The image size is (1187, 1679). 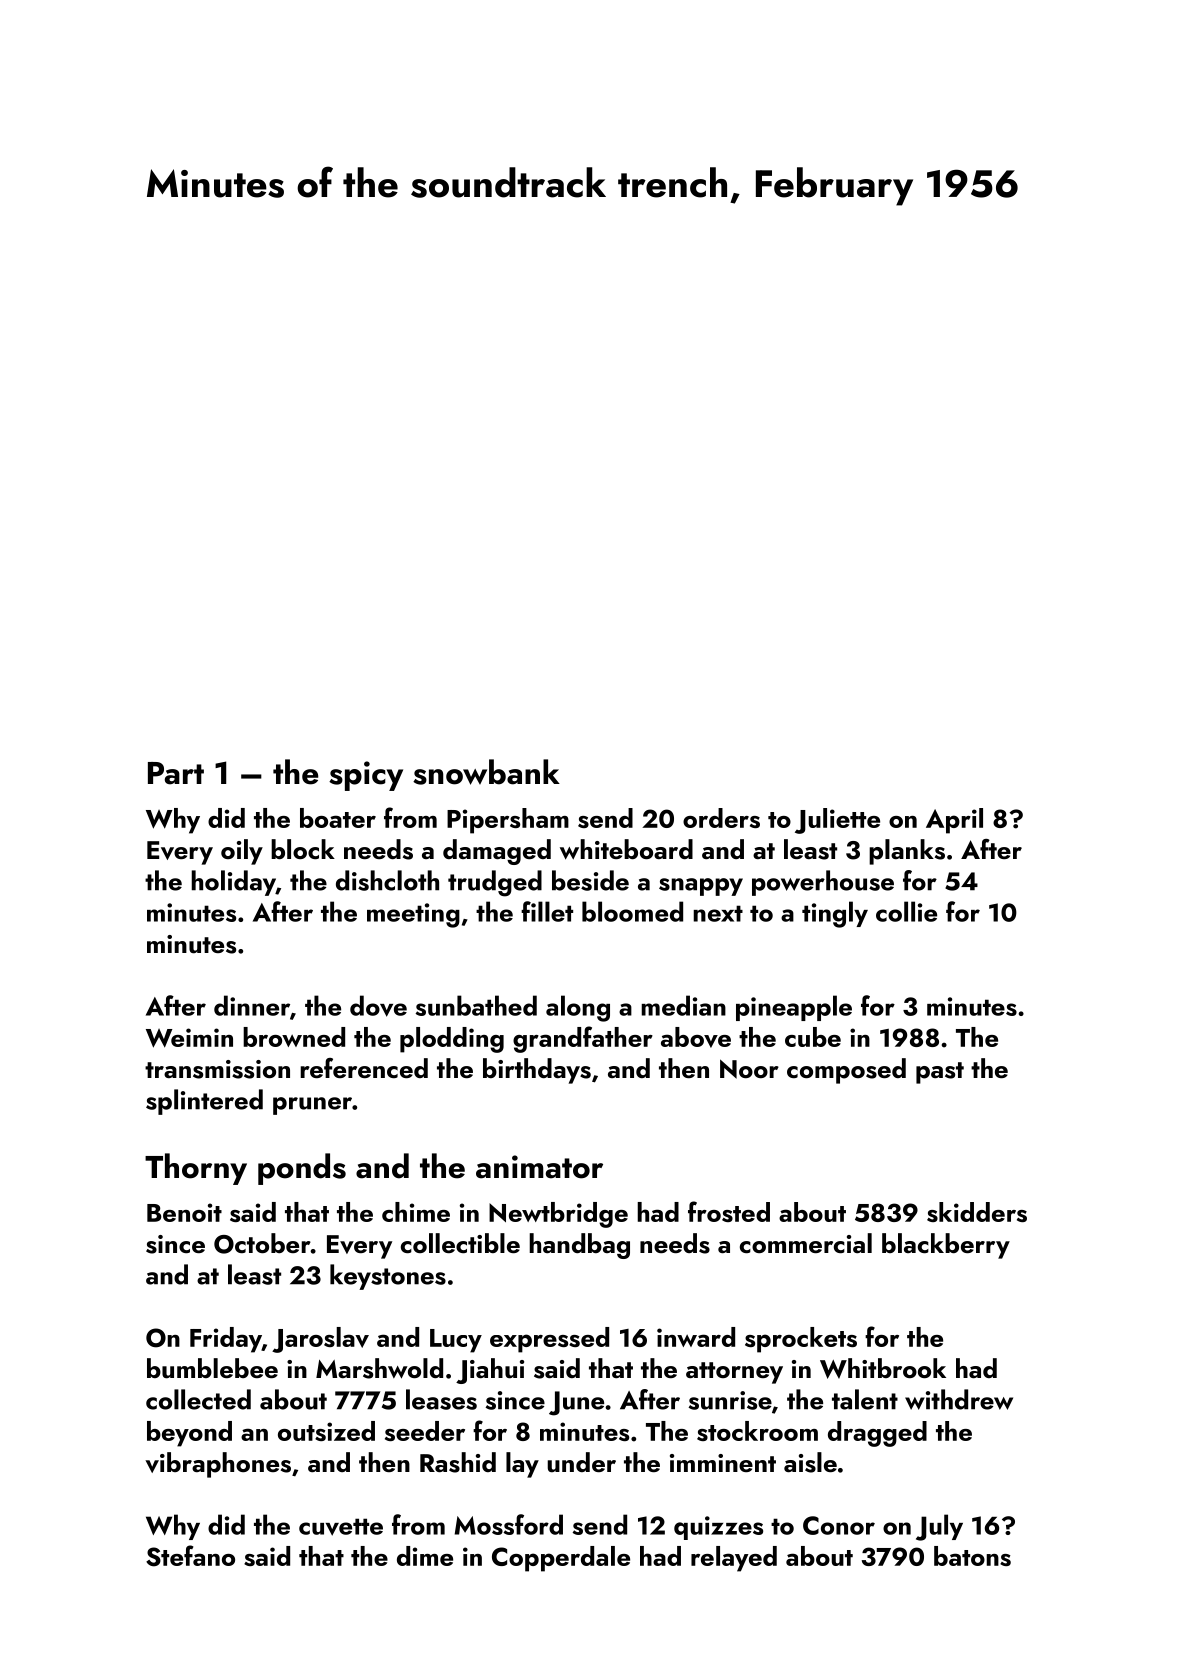 I want to click on commercial, so click(x=806, y=1243).
